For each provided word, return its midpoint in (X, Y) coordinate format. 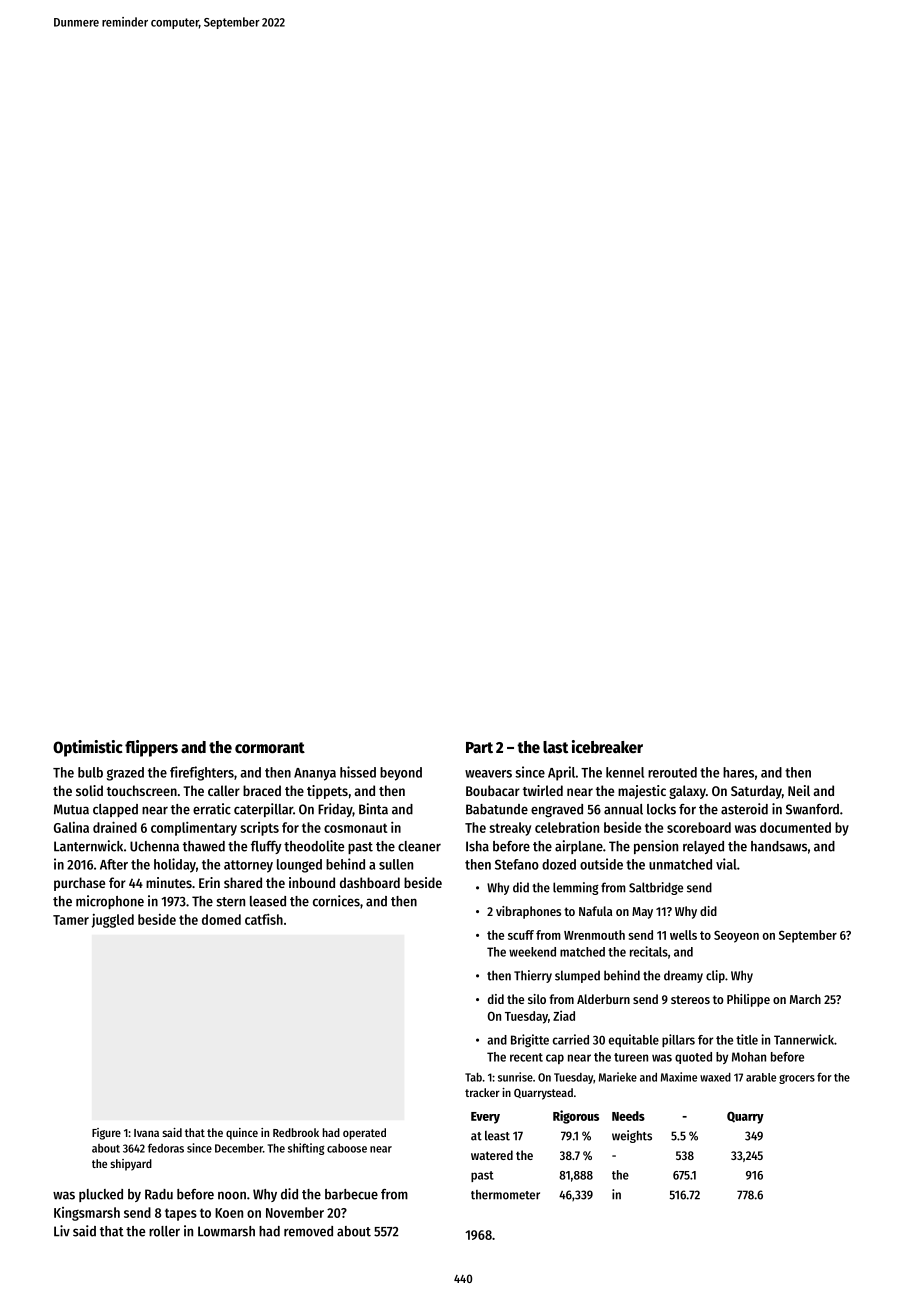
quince (242, 1134)
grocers (797, 1079)
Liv (62, 1231)
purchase (79, 884)
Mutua (71, 809)
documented (795, 827)
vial (726, 864)
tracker (482, 1092)
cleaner (419, 846)
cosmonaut (356, 828)
